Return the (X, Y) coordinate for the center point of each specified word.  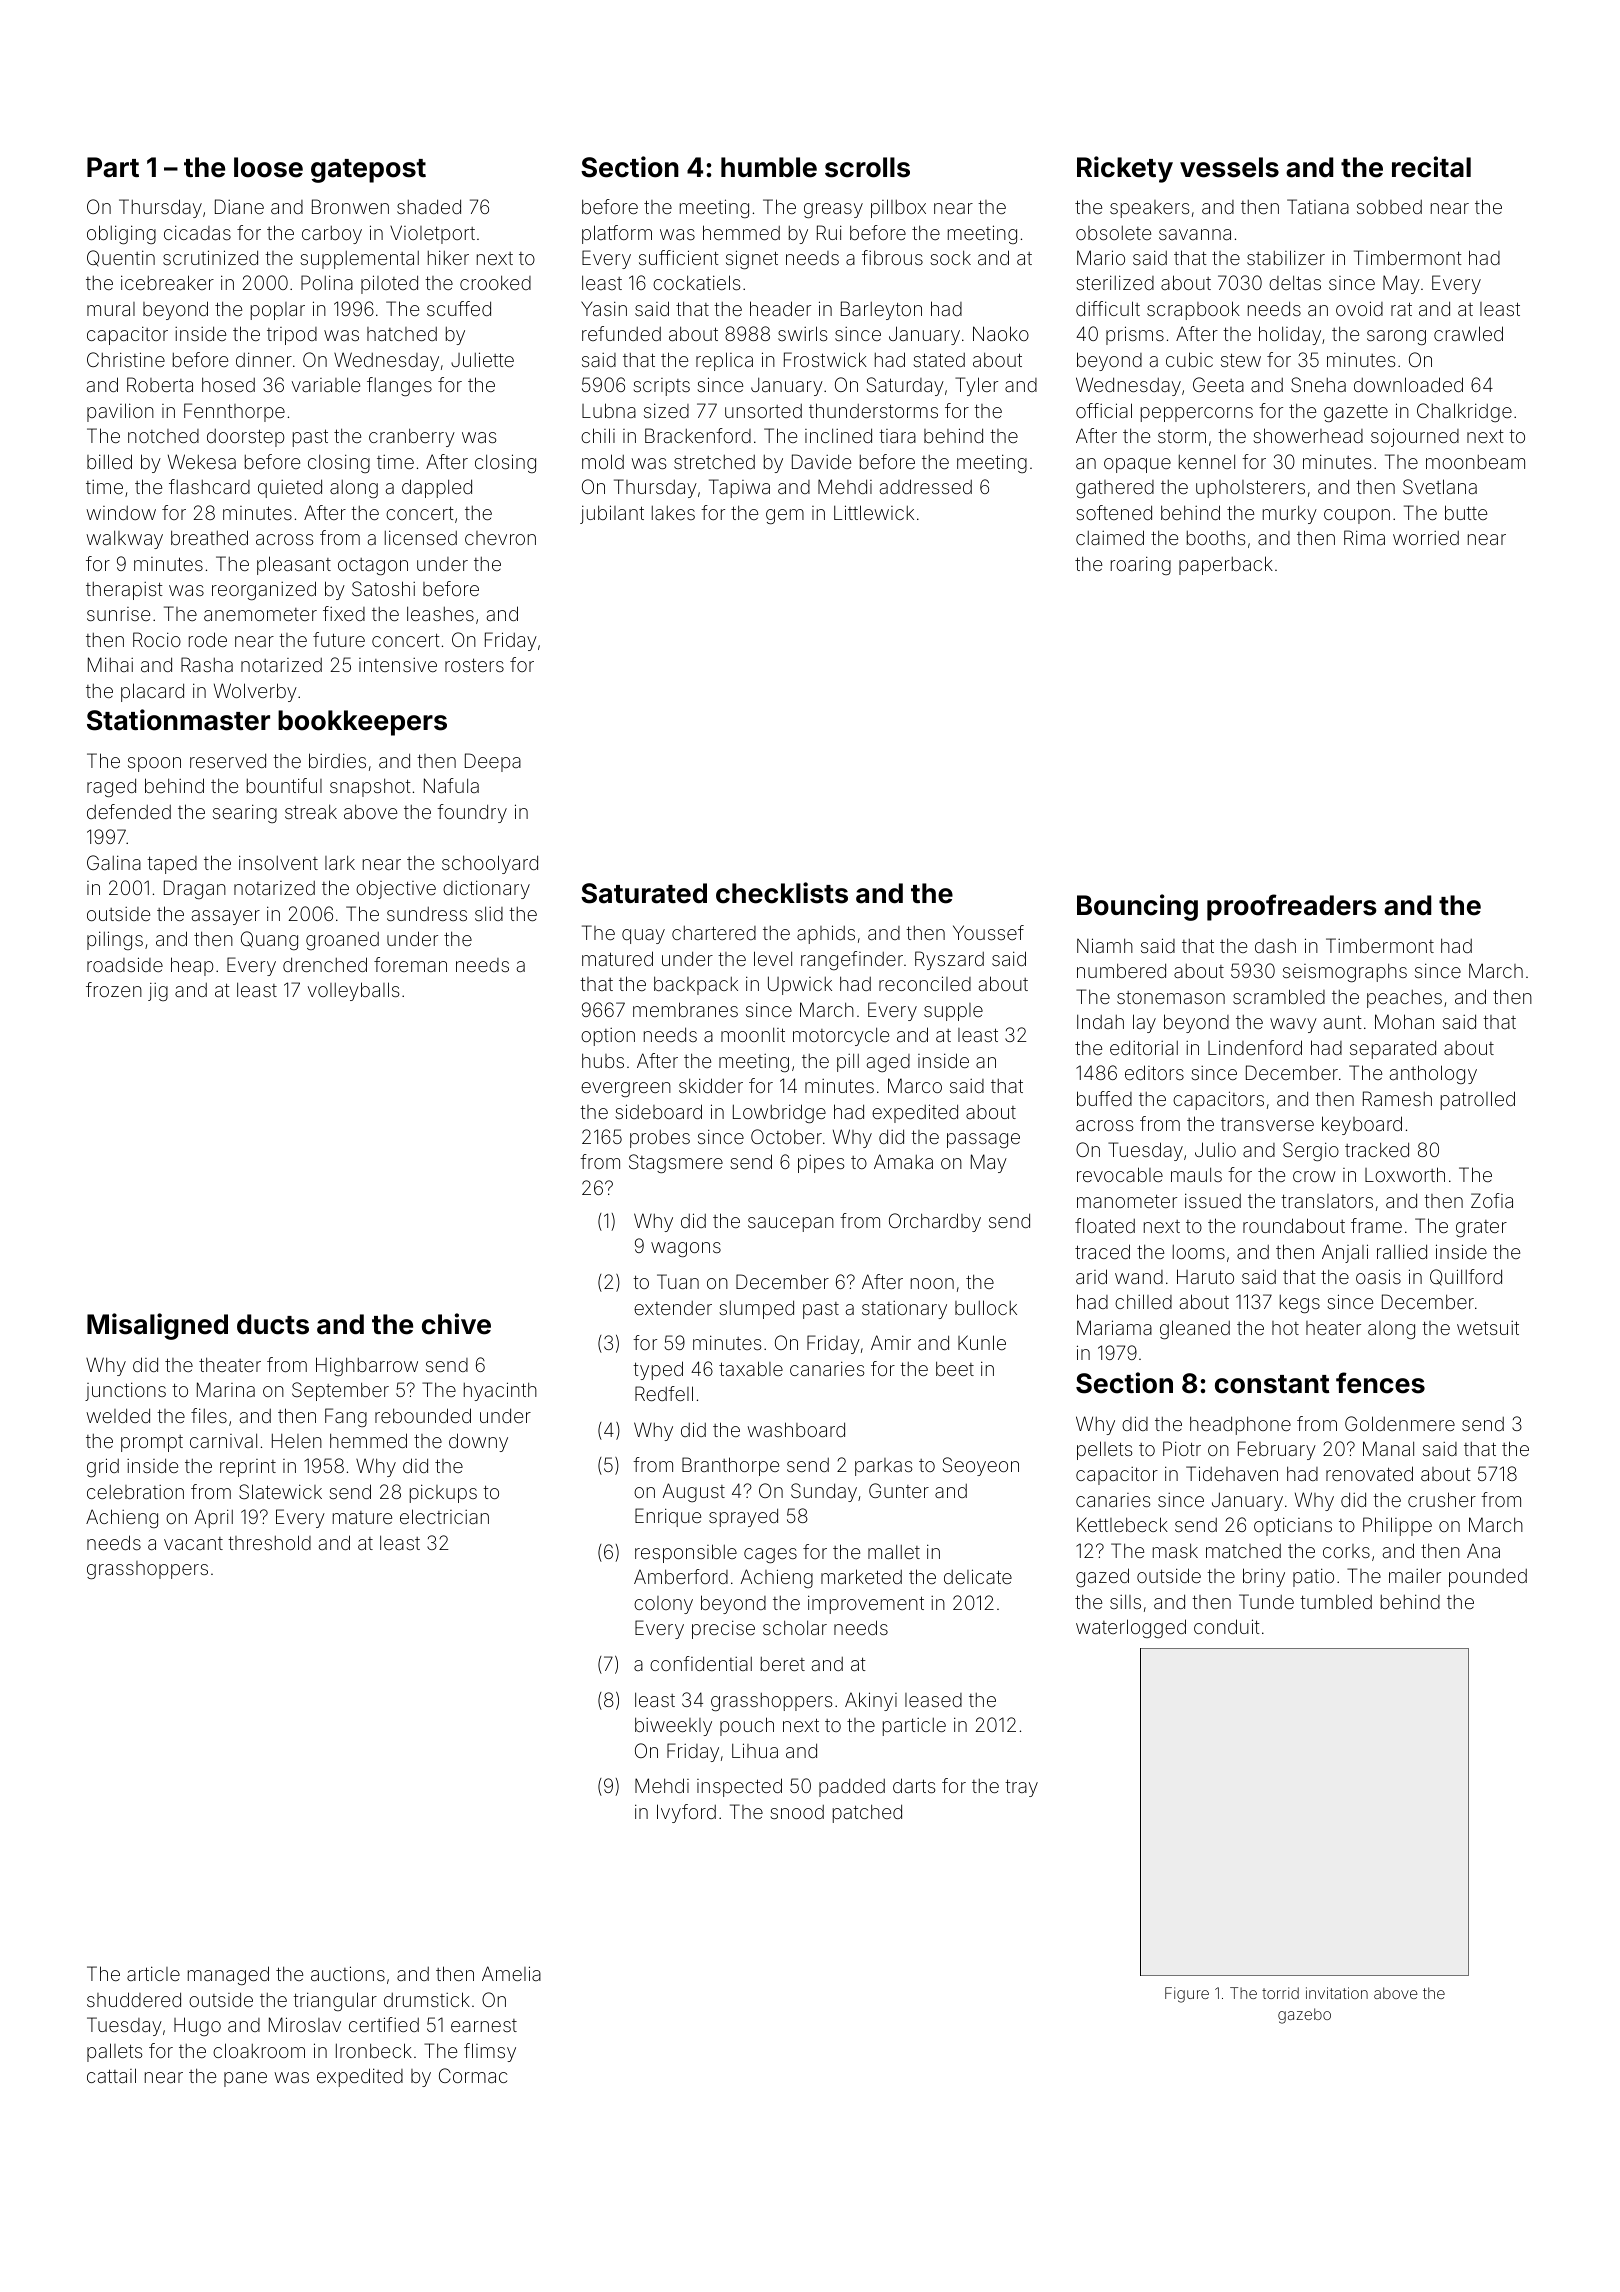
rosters (474, 665)
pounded (1488, 1578)
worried (1426, 538)
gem (785, 516)
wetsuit (1488, 1328)
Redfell (664, 1393)
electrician (444, 1516)
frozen (114, 989)
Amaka (903, 1161)
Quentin (121, 258)
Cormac (473, 2075)
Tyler (976, 386)
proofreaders (1292, 907)
